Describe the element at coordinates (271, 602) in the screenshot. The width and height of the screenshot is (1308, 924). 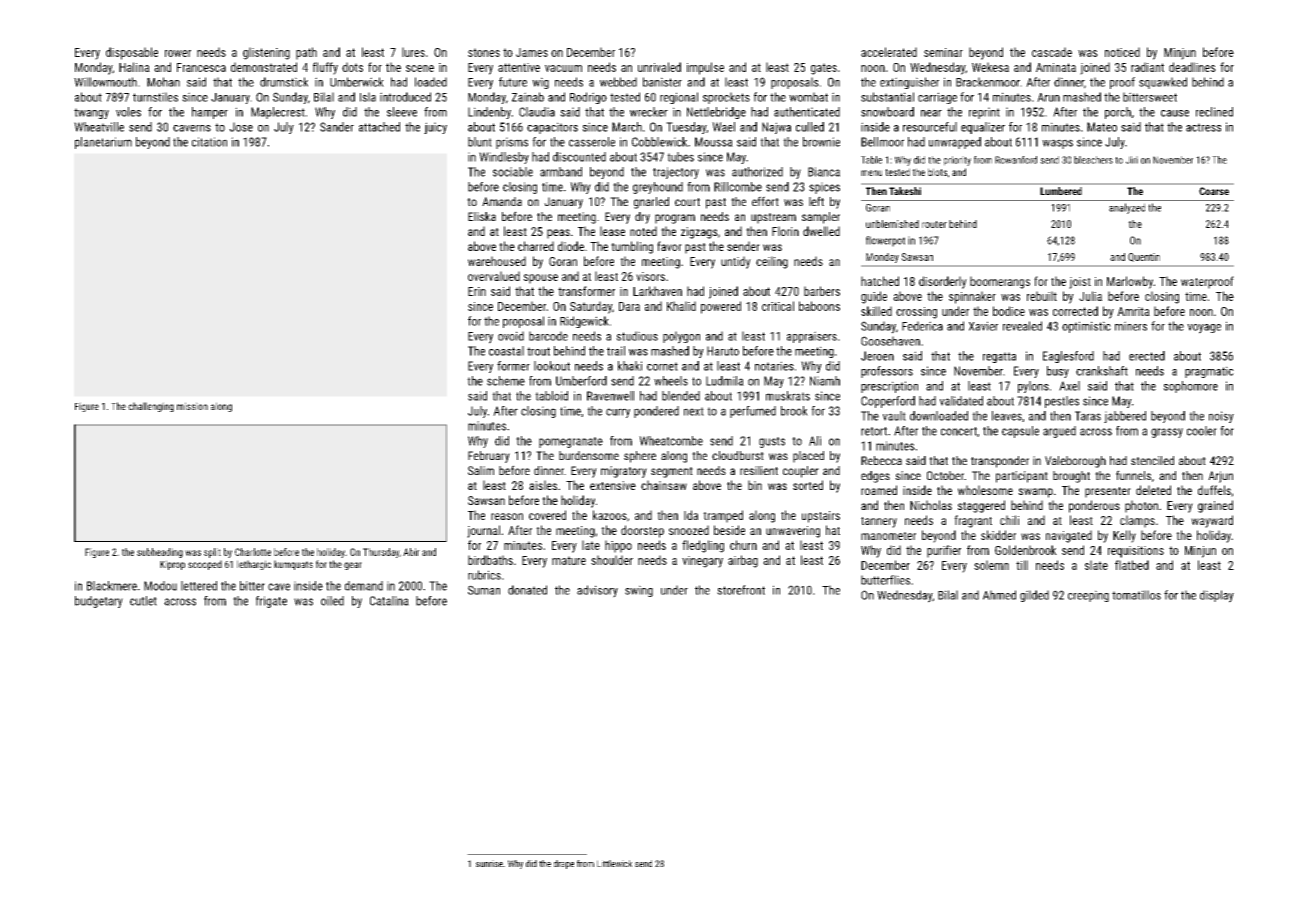
I see `frigate` at that location.
